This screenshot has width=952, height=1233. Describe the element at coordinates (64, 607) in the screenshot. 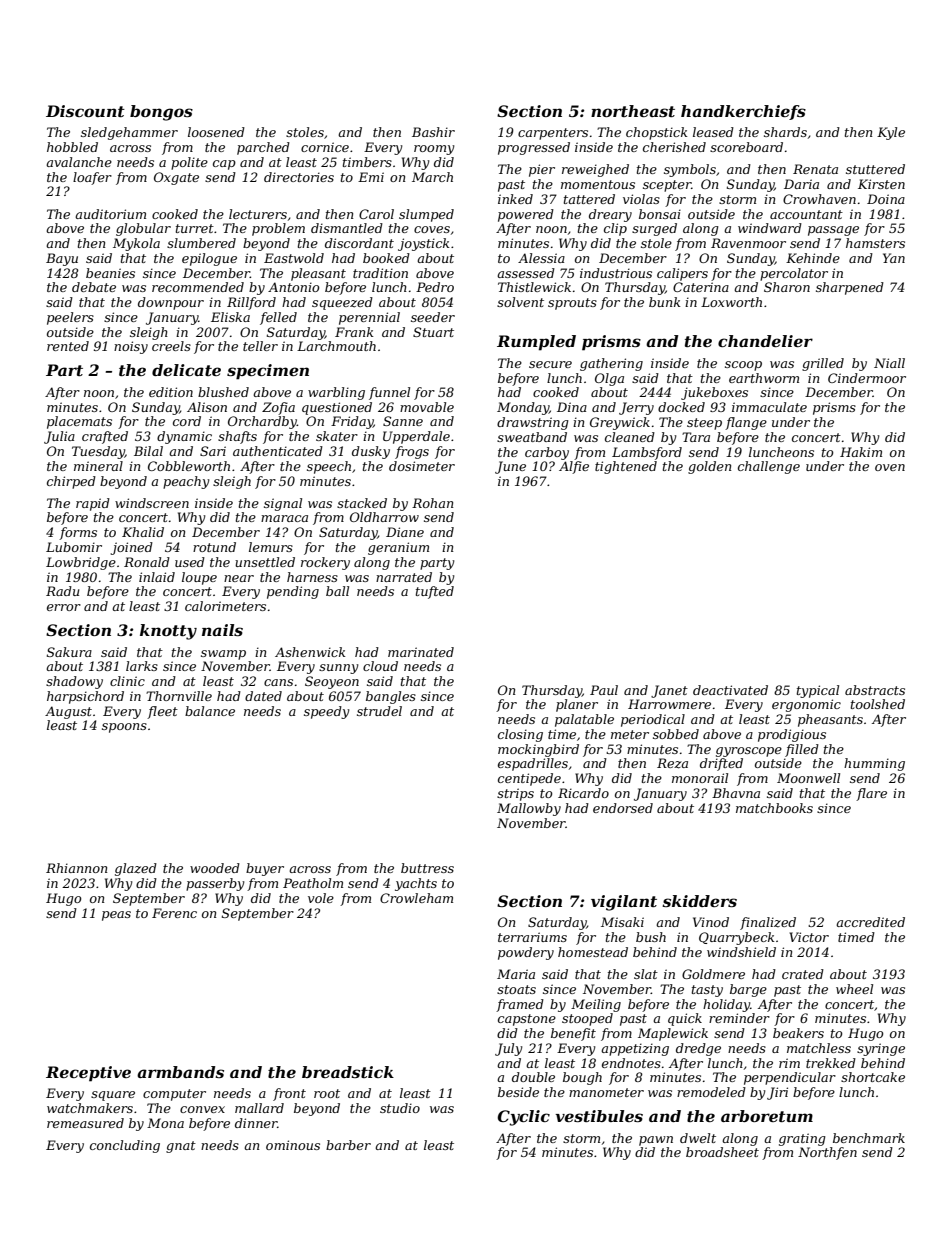

I see `error` at that location.
